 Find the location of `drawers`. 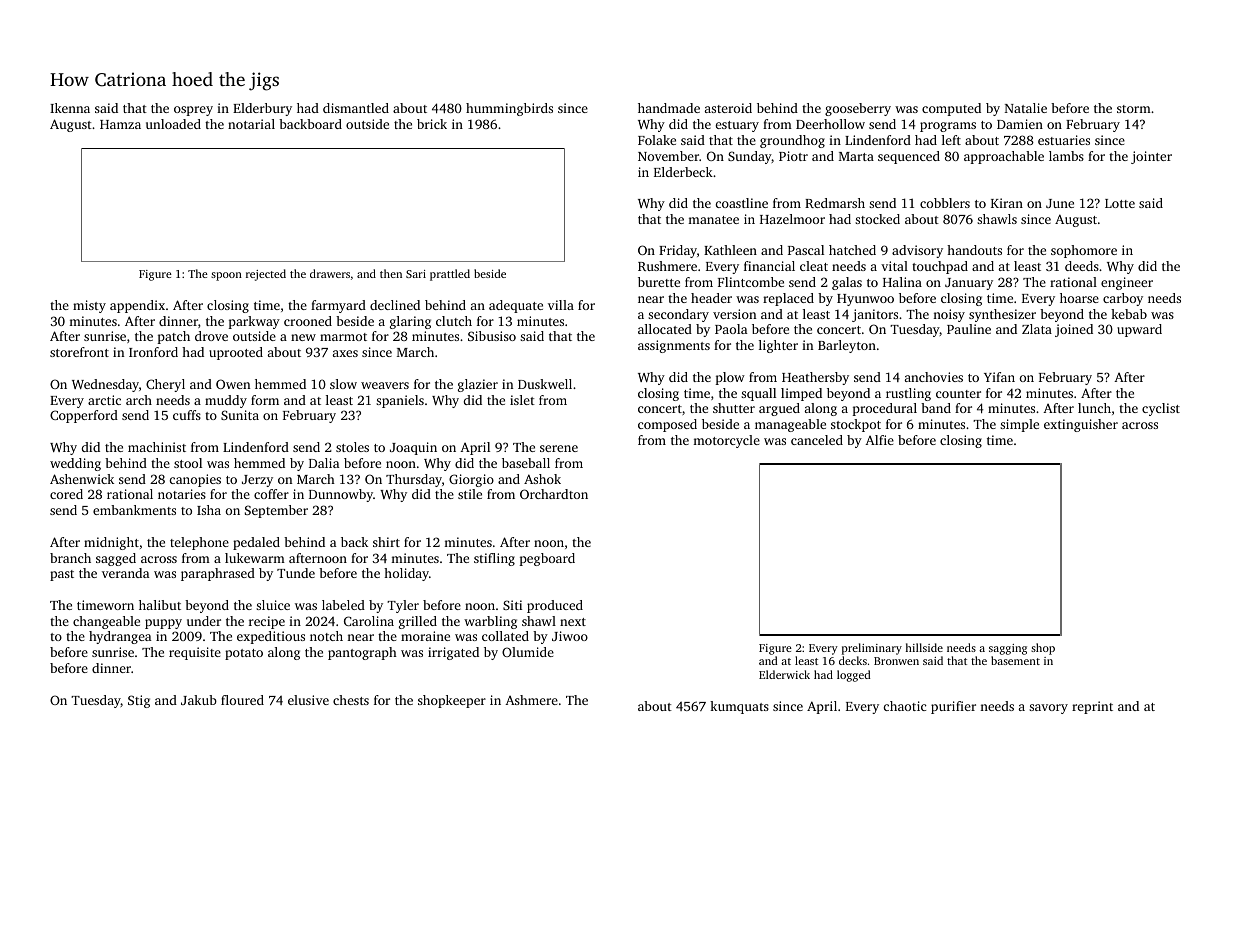

drawers is located at coordinates (330, 273).
